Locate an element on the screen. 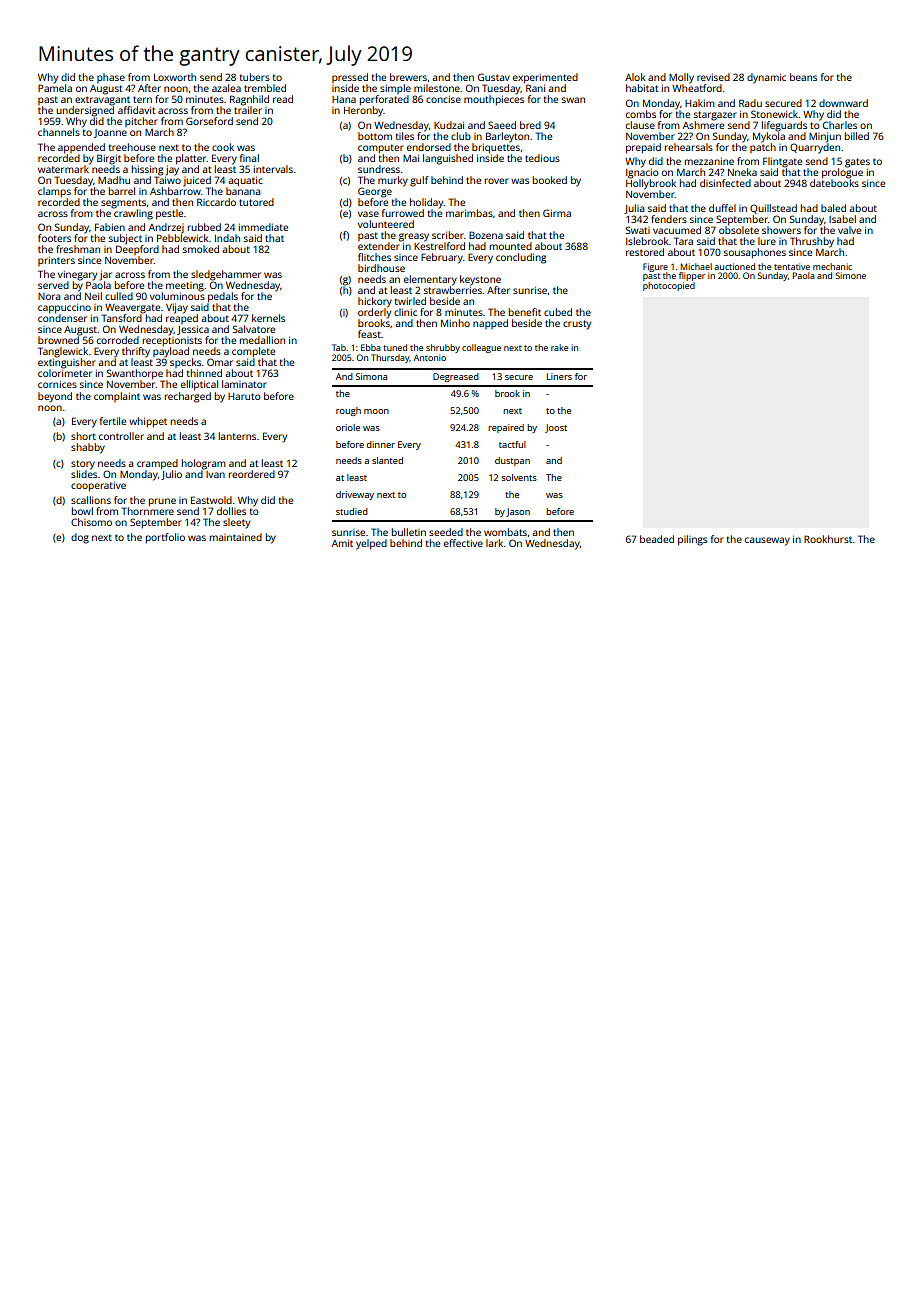 The width and height of the screenshot is (924, 1308). revised is located at coordinates (713, 77).
